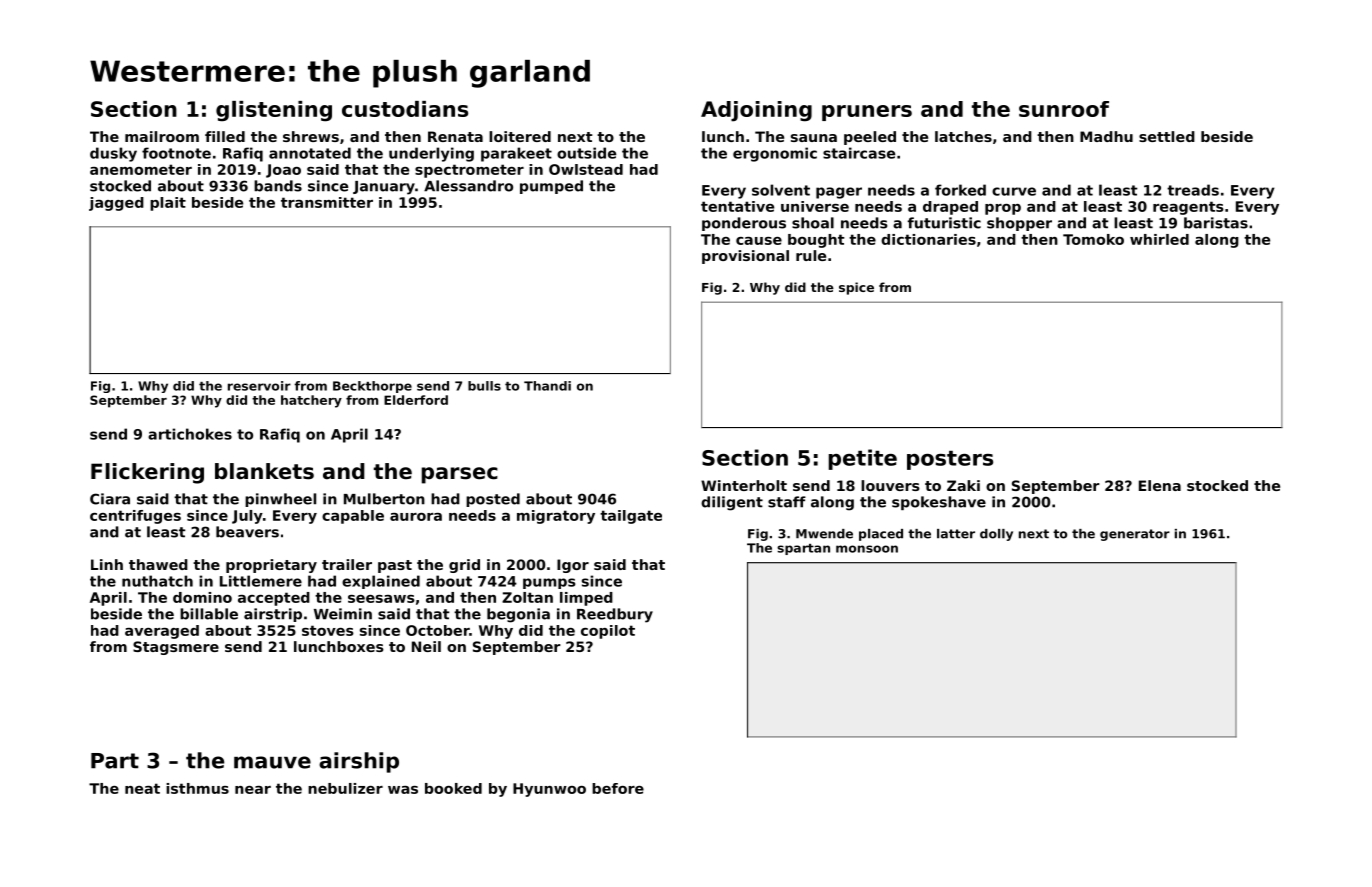 The width and height of the screenshot is (1372, 887). I want to click on rule, so click(811, 255).
